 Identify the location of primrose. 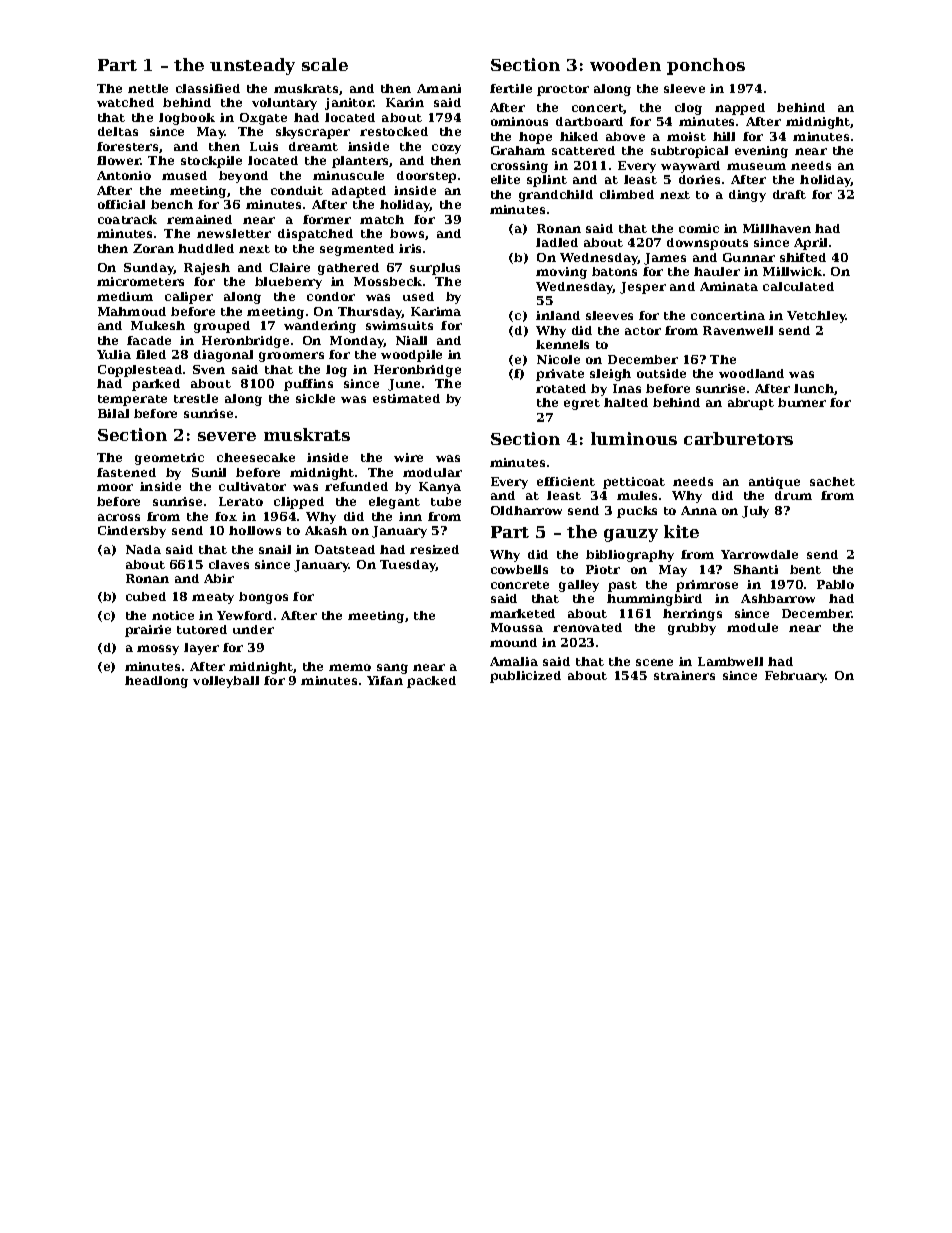
(707, 586).
